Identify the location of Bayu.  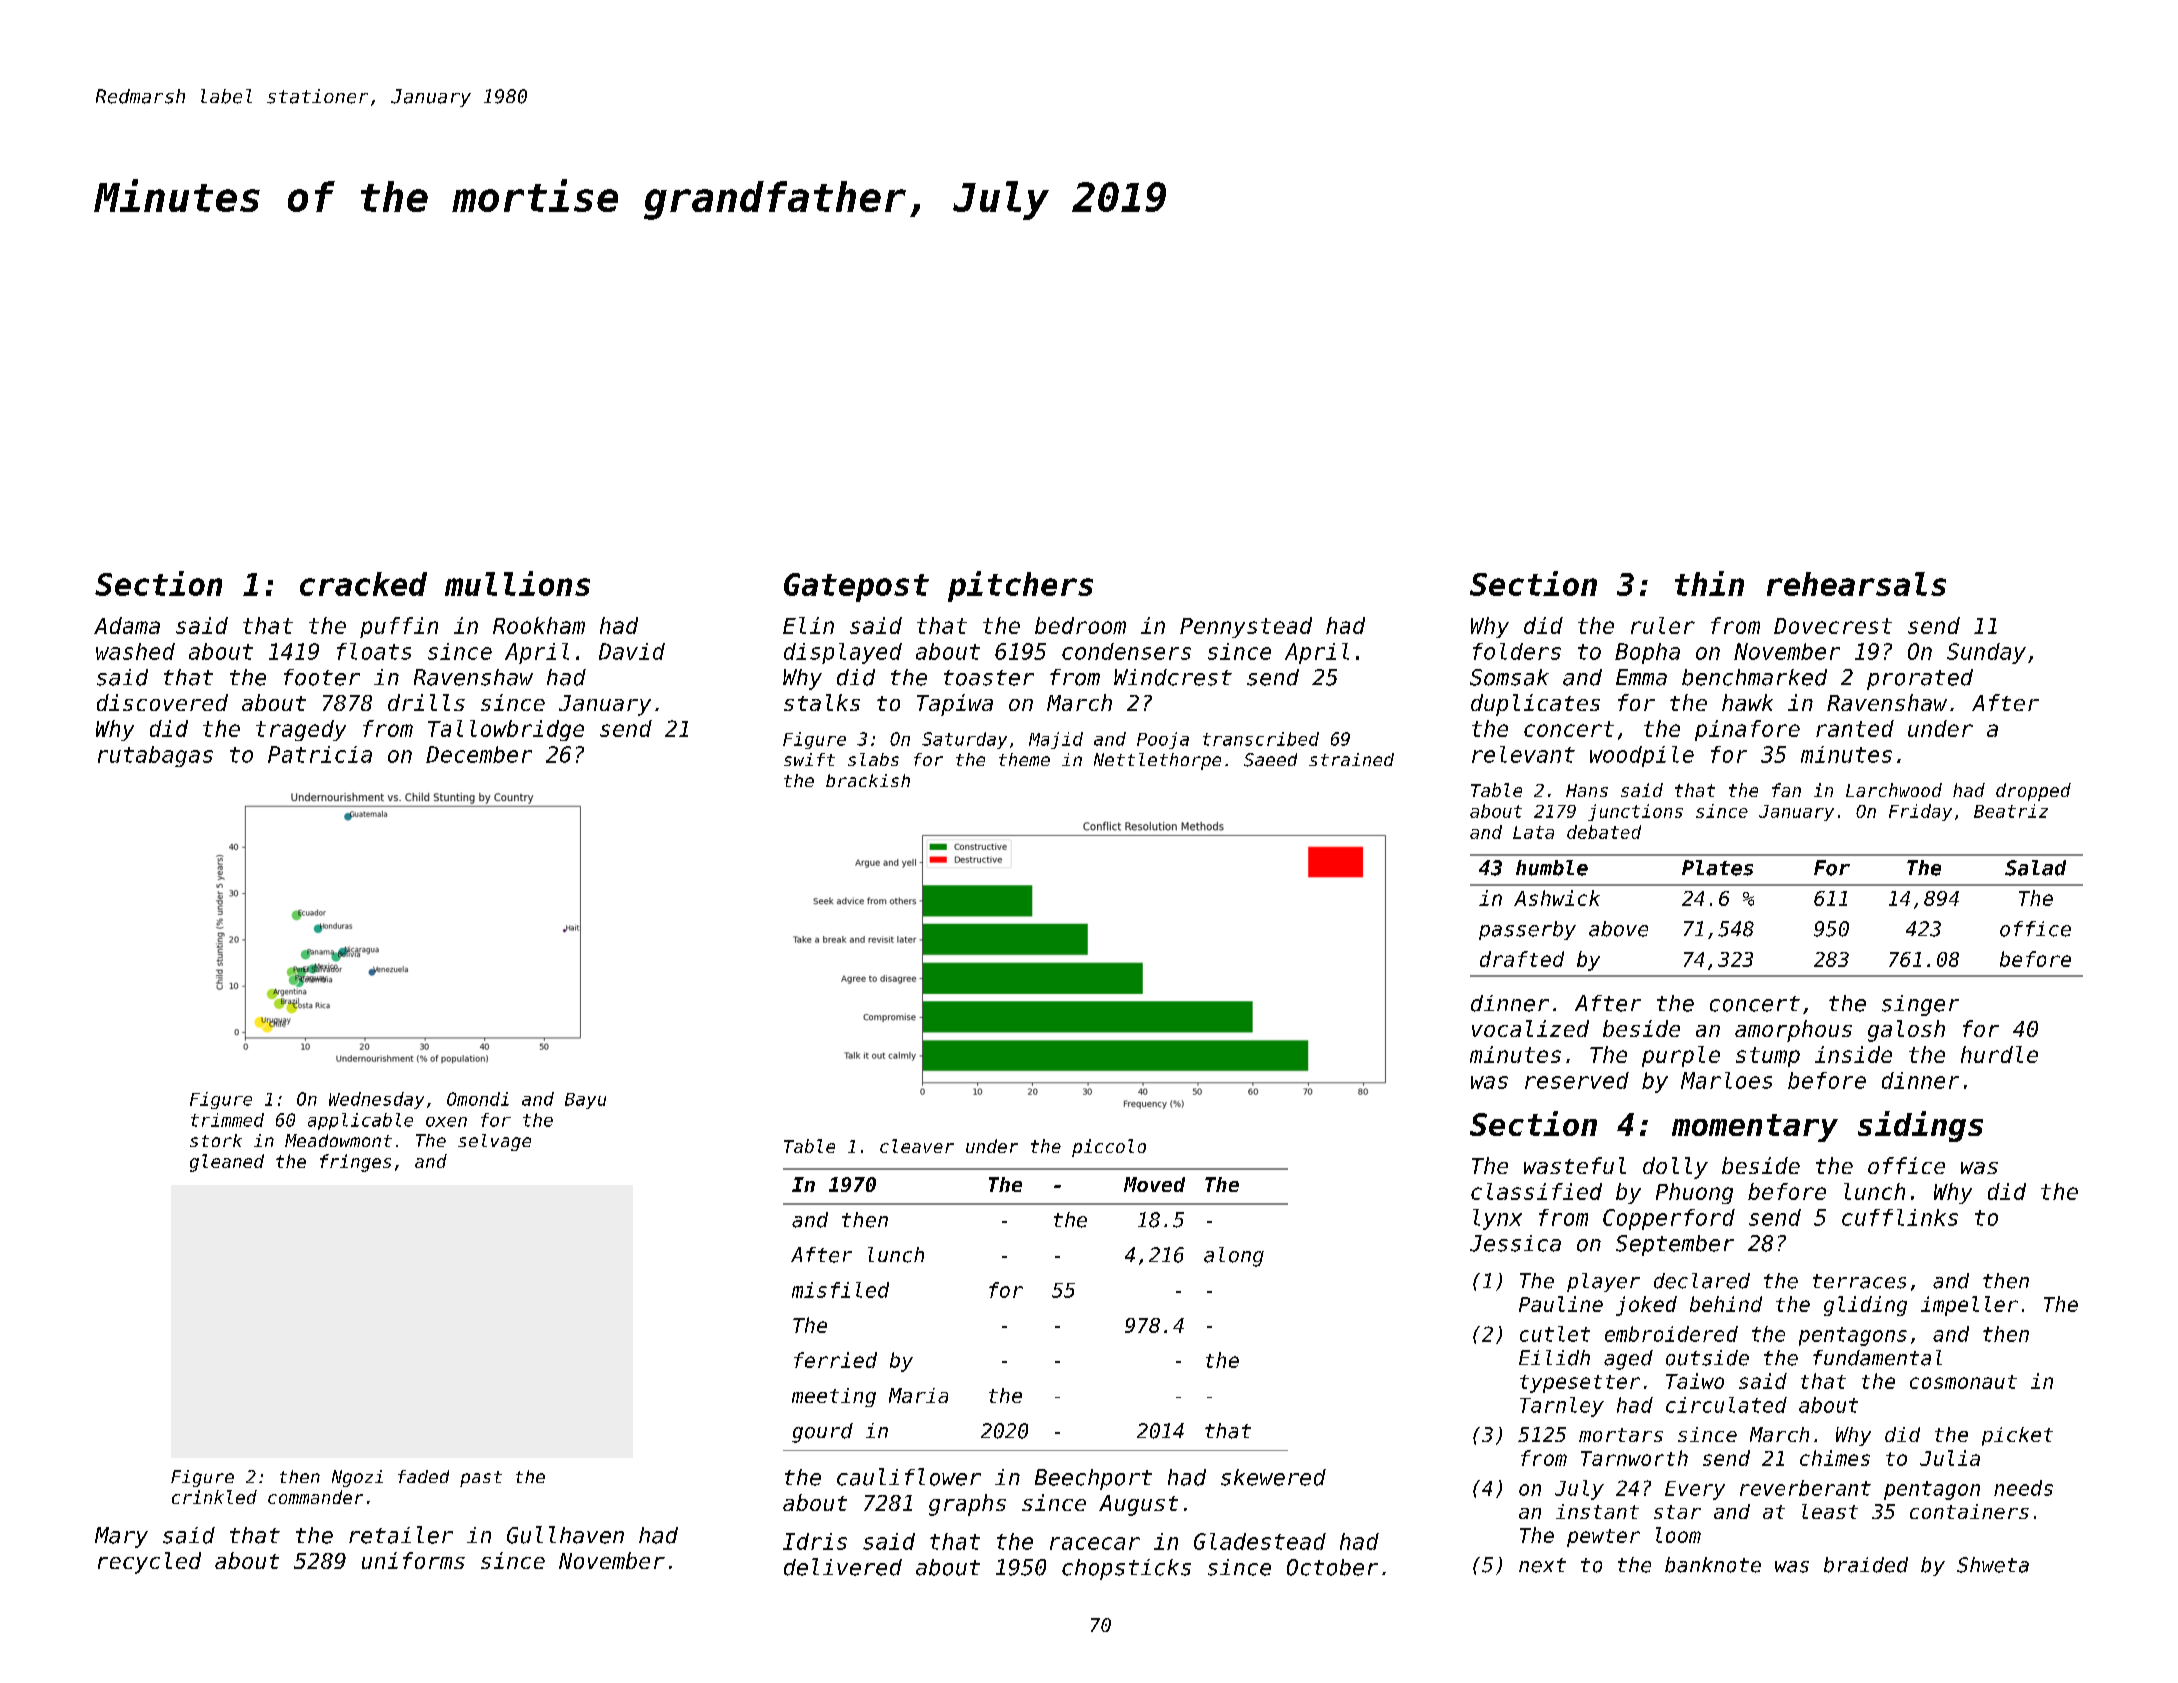
(585, 1101).
